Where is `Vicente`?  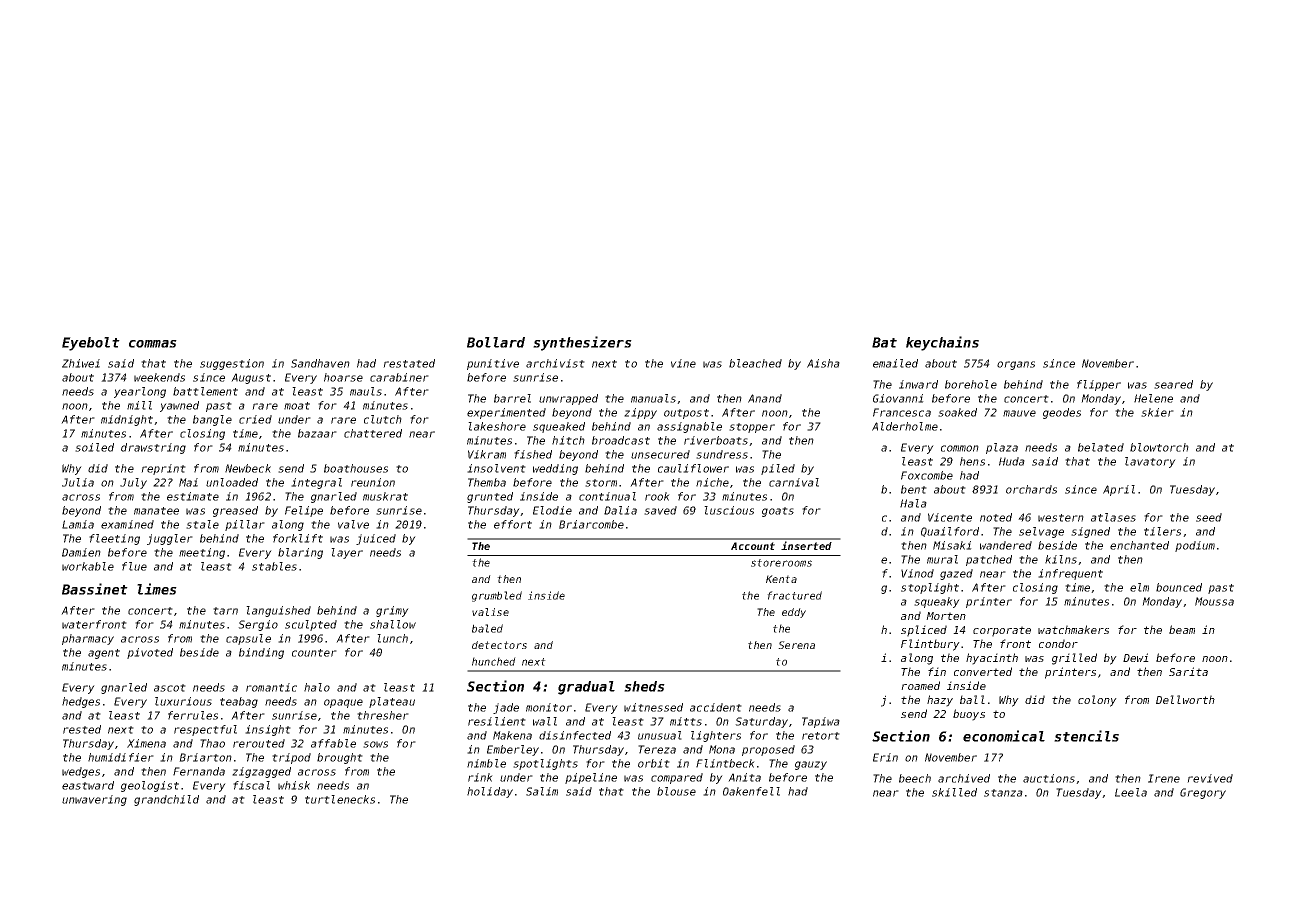 Vicente is located at coordinates (950, 517).
